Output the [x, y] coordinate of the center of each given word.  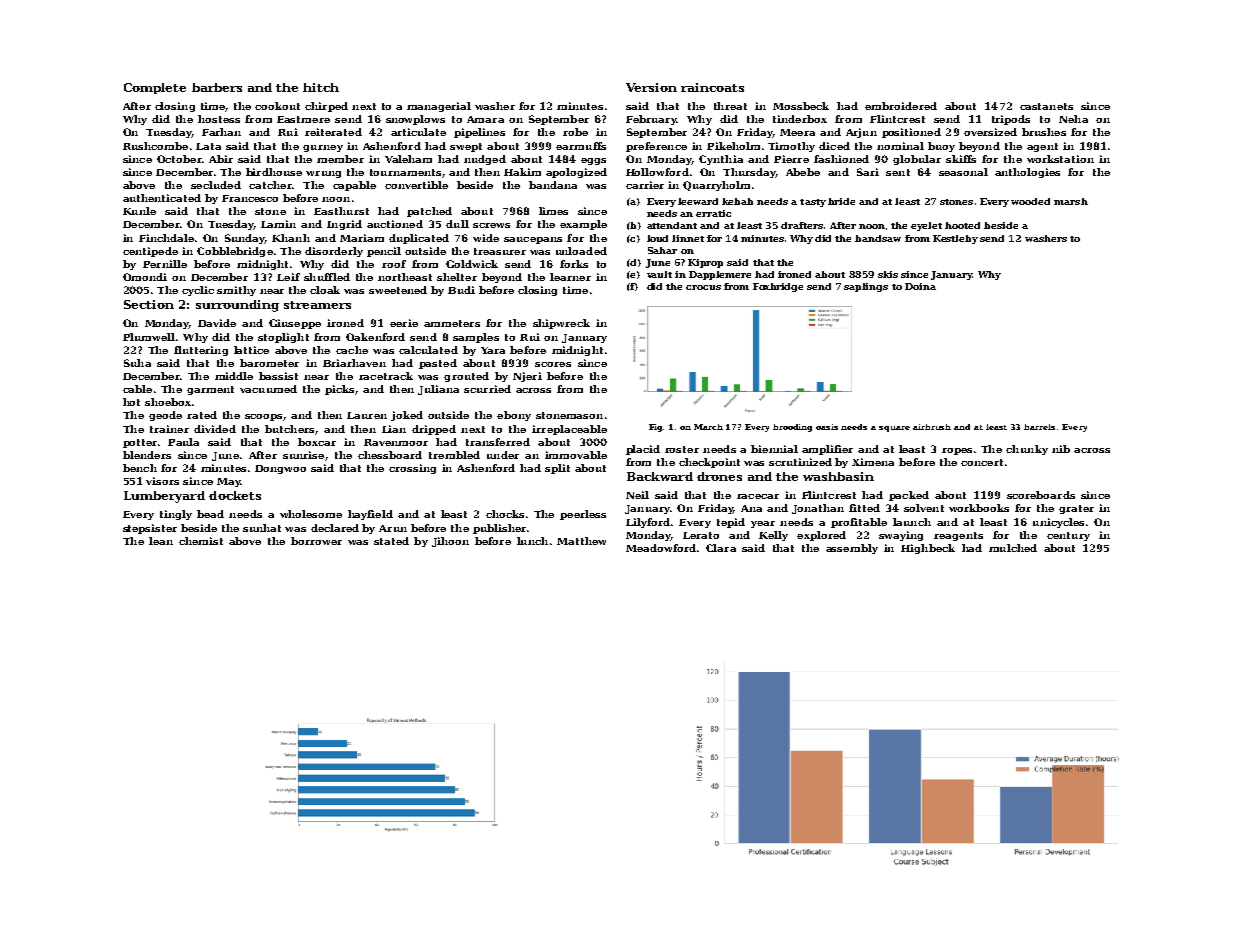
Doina [920, 286]
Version [651, 87]
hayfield [370, 515]
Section [149, 304]
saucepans [533, 240]
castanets [1046, 106]
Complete [155, 88]
